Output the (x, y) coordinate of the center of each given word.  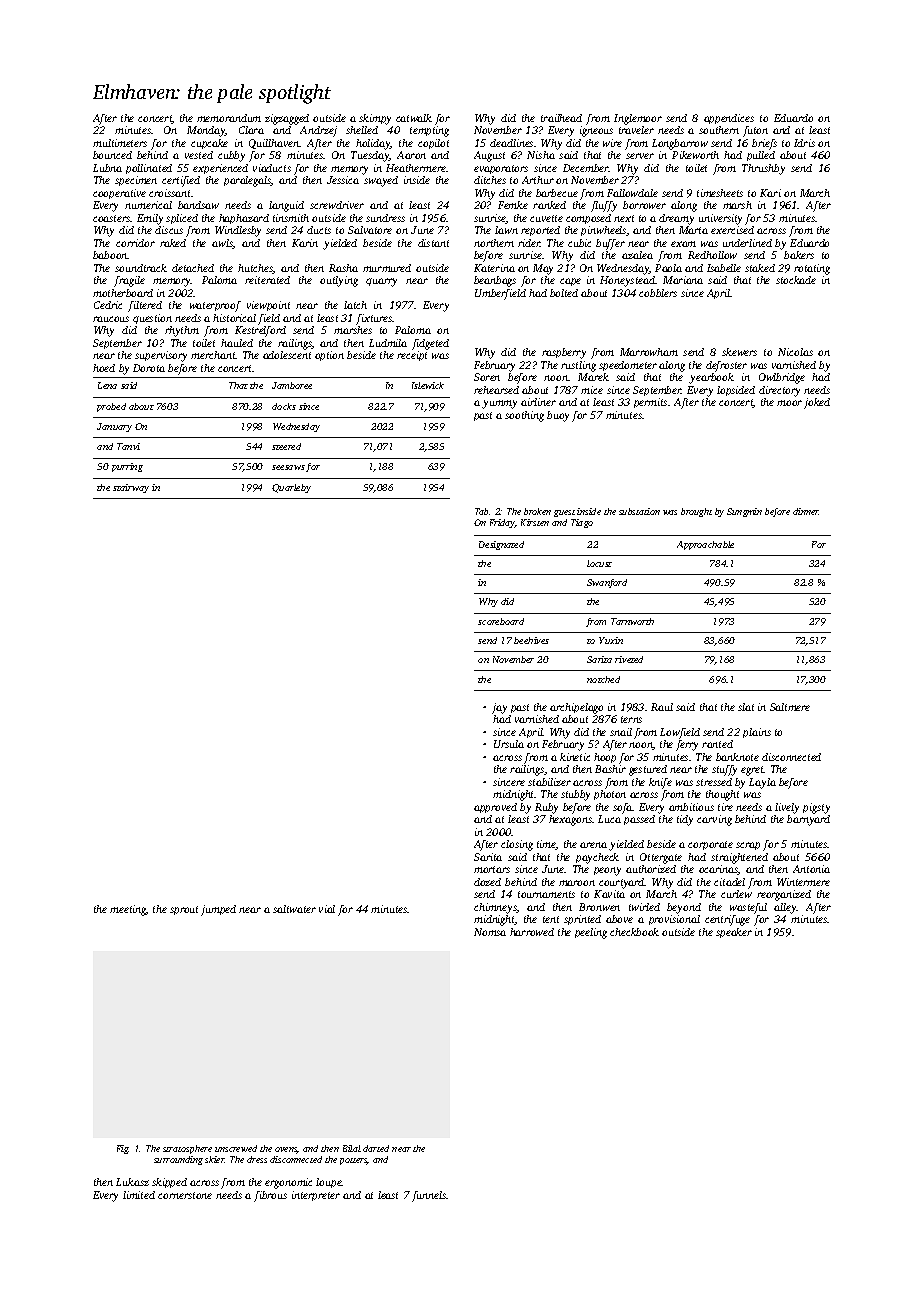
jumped (218, 910)
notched (603, 679)
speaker (734, 933)
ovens (286, 1150)
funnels (429, 1196)
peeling (591, 933)
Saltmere (790, 707)
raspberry (564, 353)
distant (433, 243)
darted (376, 1148)
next (624, 218)
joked (817, 403)
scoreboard (501, 621)
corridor (135, 243)
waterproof (215, 306)
